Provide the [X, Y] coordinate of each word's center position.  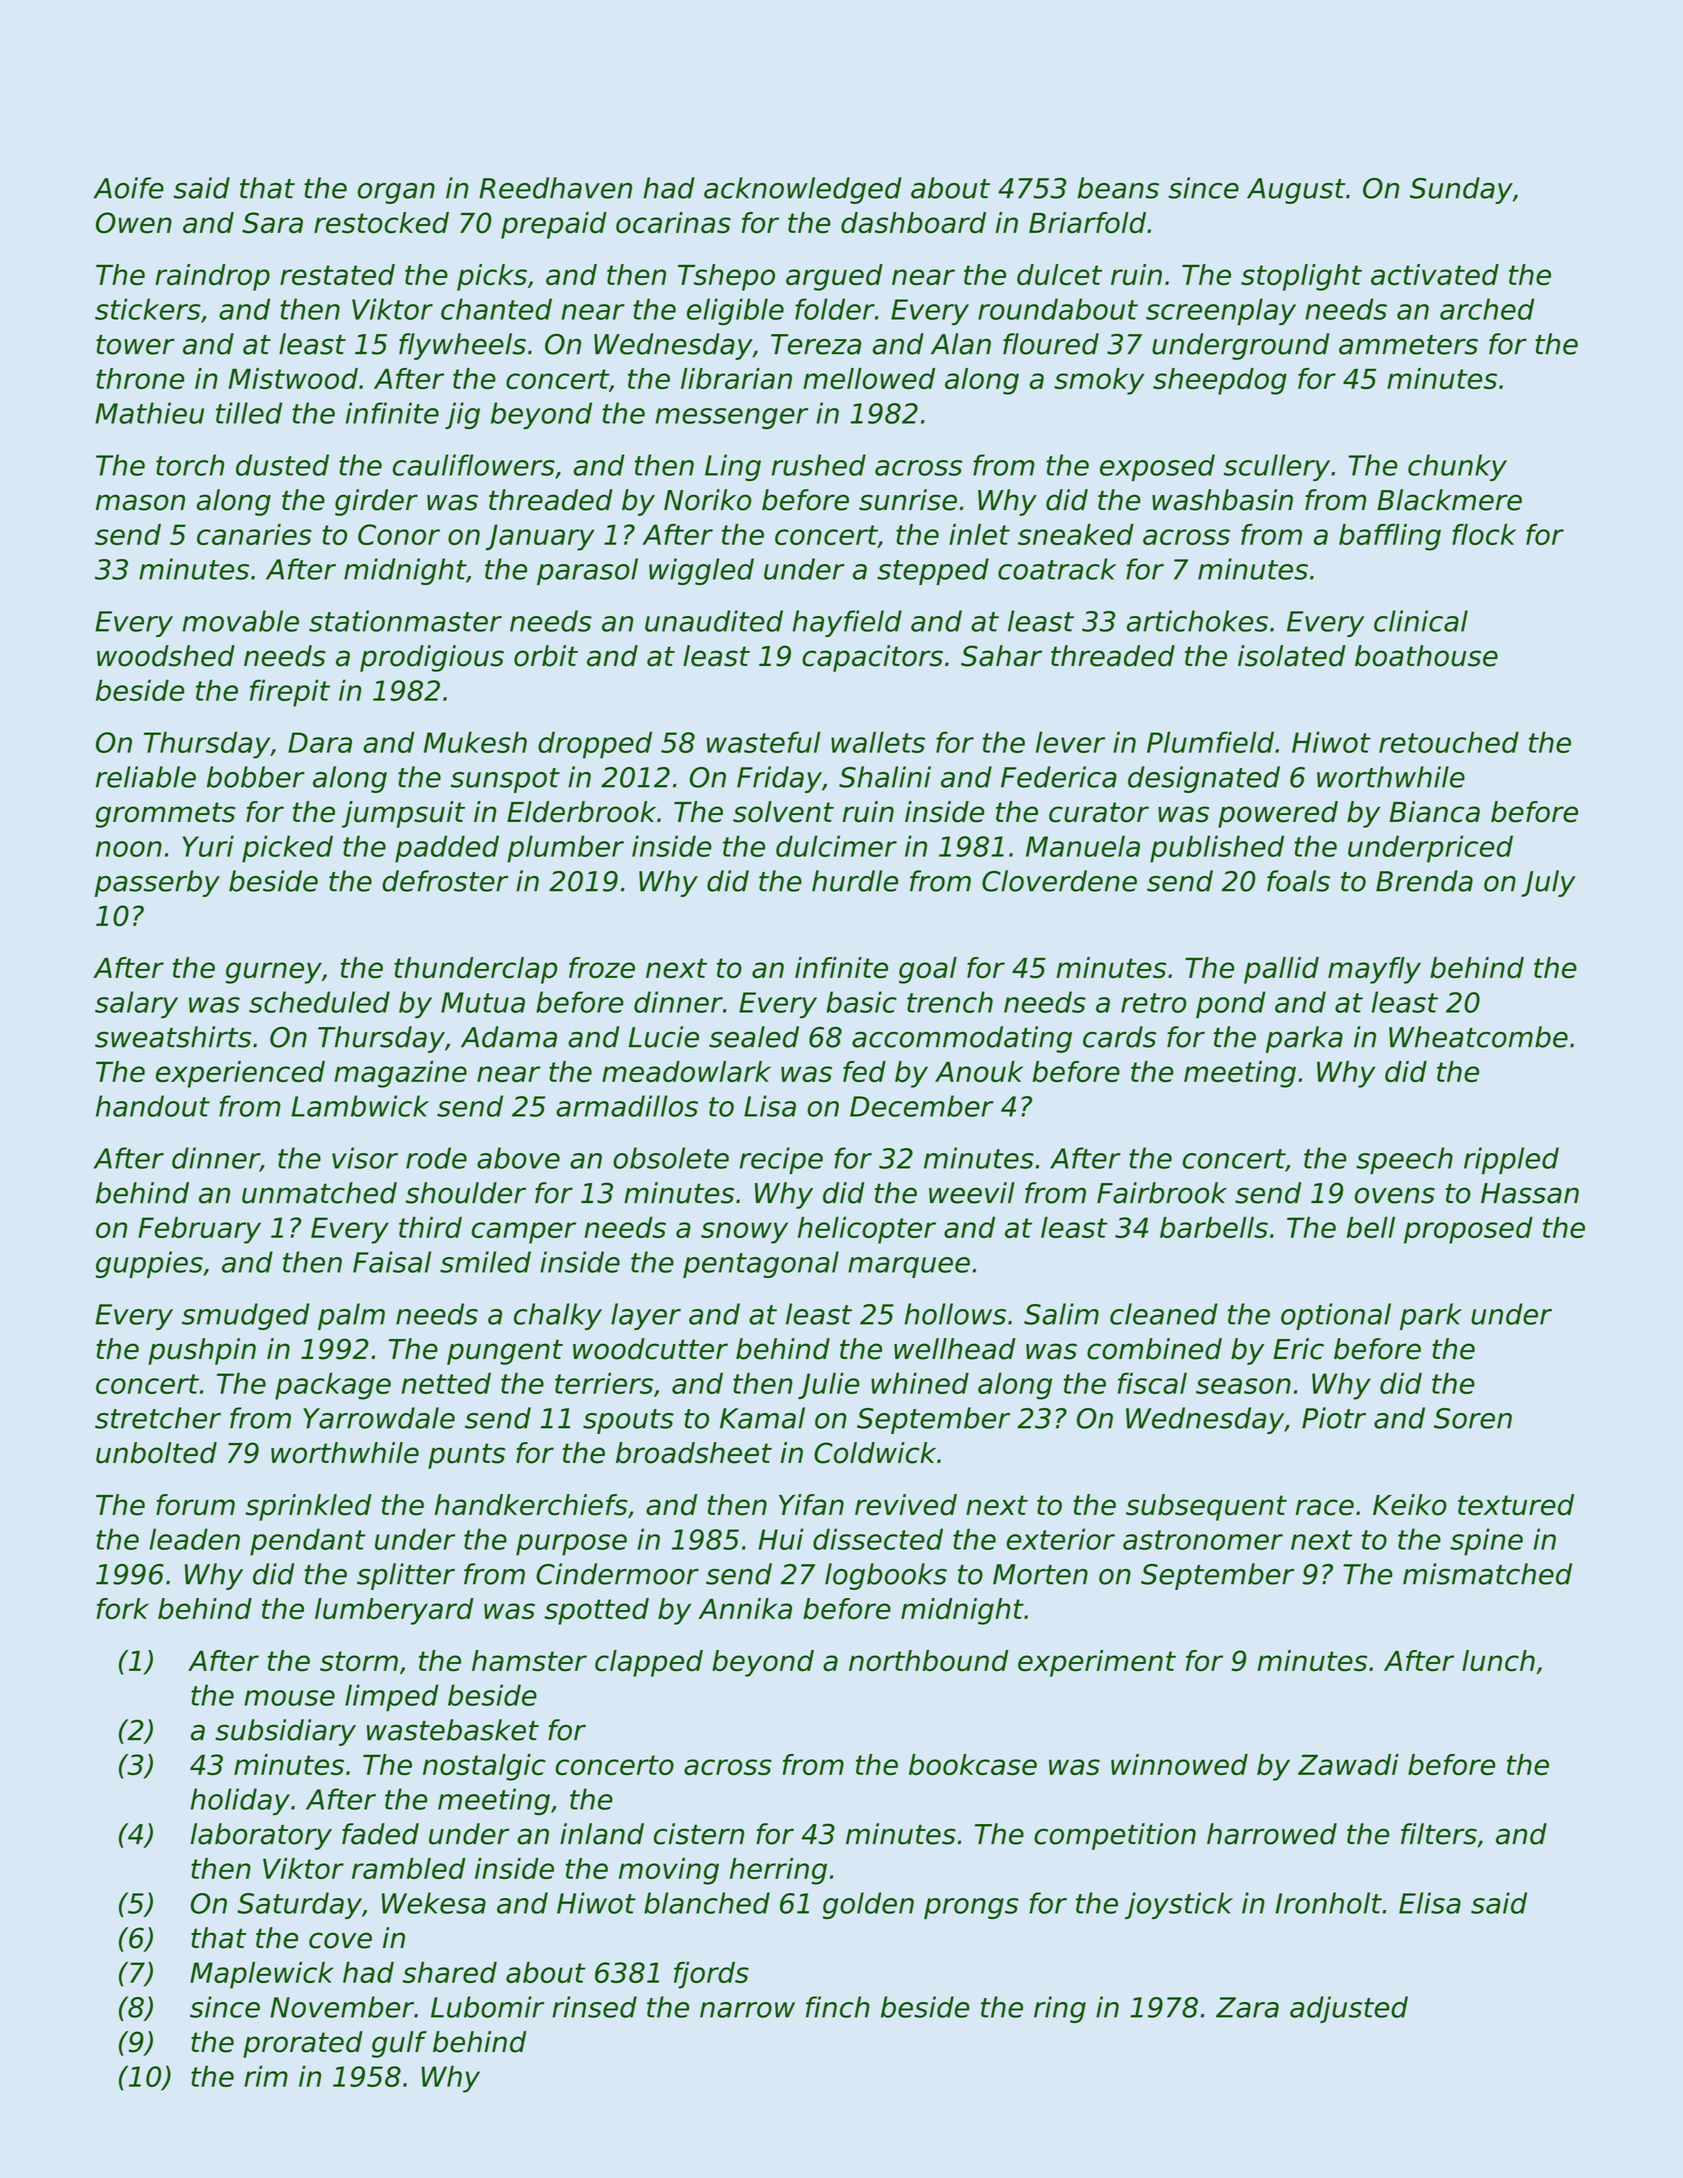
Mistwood [293, 378]
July [1548, 883]
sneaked [1076, 534]
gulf [399, 2044]
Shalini [885, 777]
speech [1404, 1160]
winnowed [1179, 1764]
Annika [745, 1609]
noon [129, 849]
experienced [240, 1074]
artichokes [1197, 621]
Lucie [664, 1037]
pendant [308, 1542]
